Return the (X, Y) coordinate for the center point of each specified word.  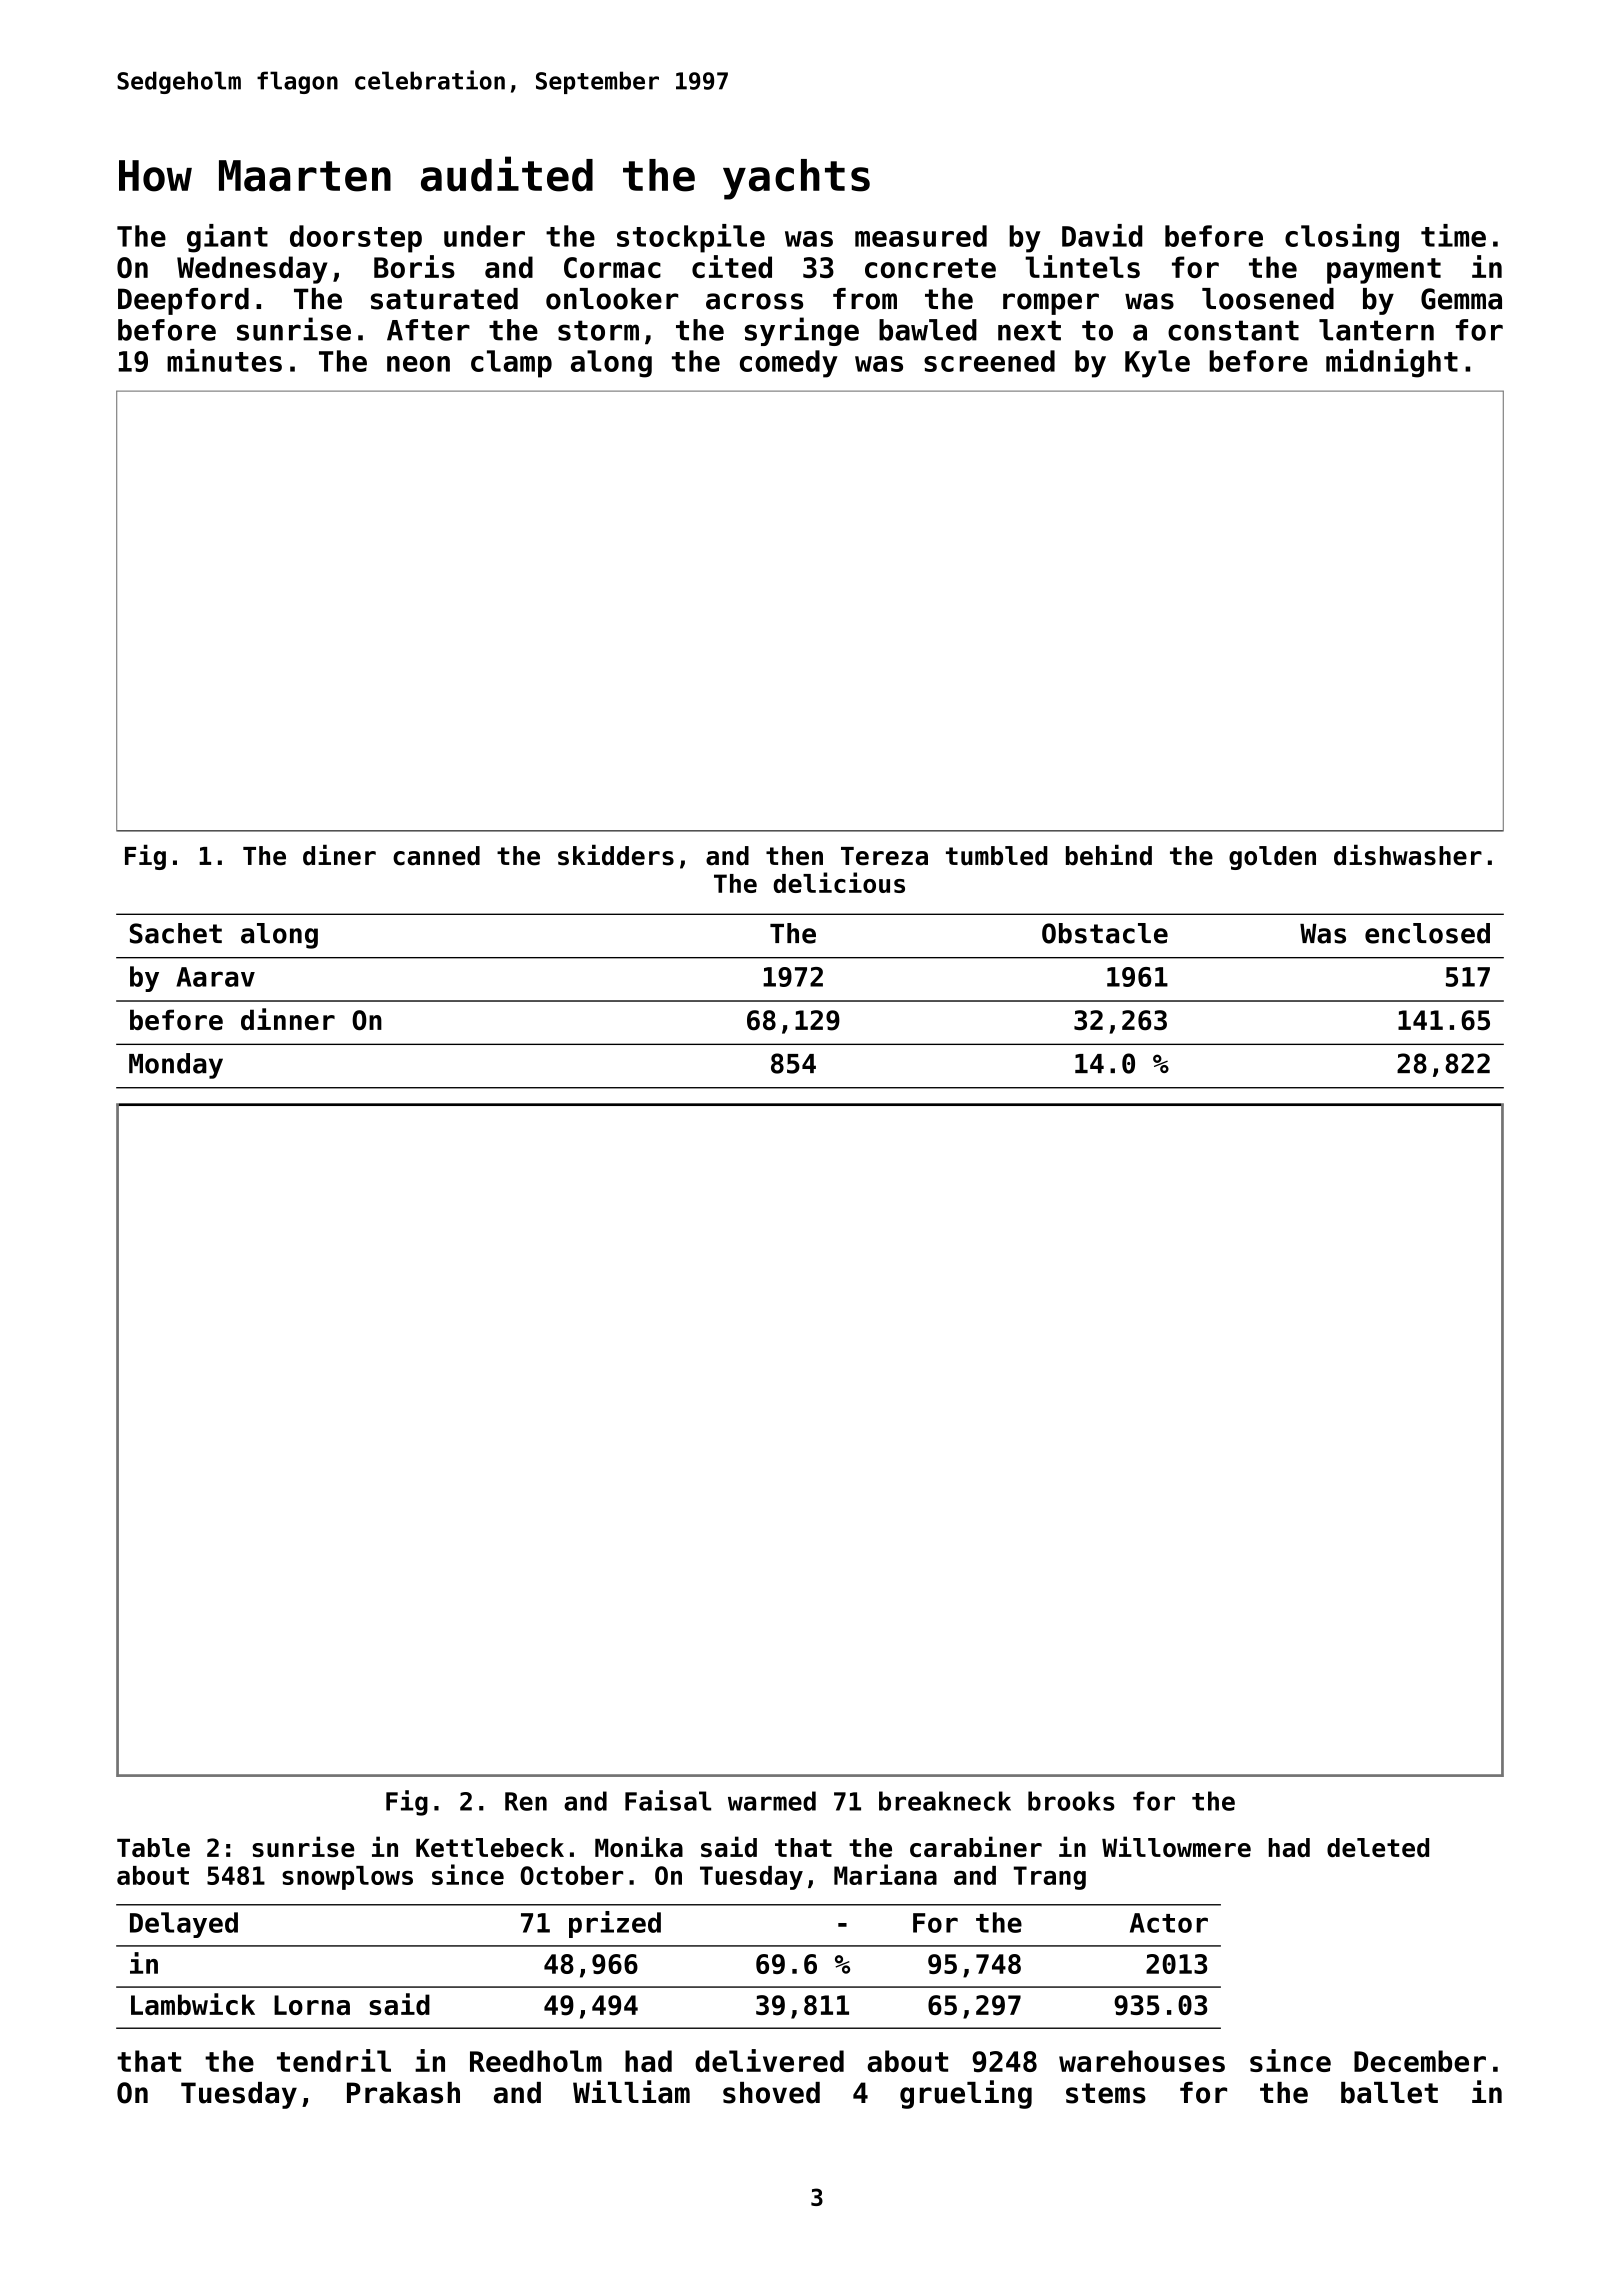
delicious (839, 882)
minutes (224, 360)
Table (153, 1847)
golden (1272, 858)
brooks (1071, 1801)
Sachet (176, 933)
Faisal (668, 1800)
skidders (616, 855)
